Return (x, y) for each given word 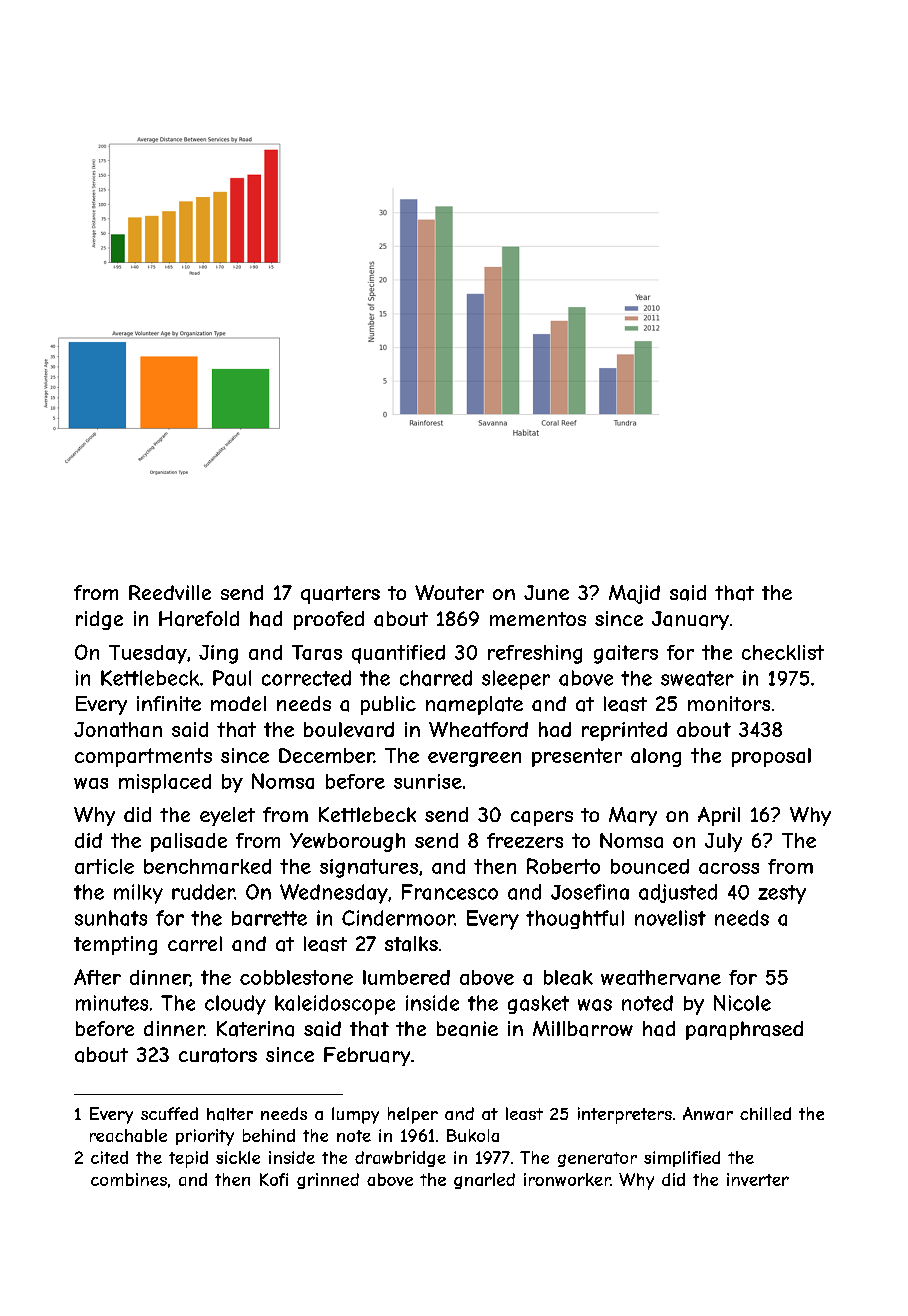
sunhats (111, 918)
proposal (771, 757)
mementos (538, 619)
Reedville (170, 592)
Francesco (450, 892)
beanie (467, 1029)
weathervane (661, 977)
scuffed (169, 1113)
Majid (634, 594)
